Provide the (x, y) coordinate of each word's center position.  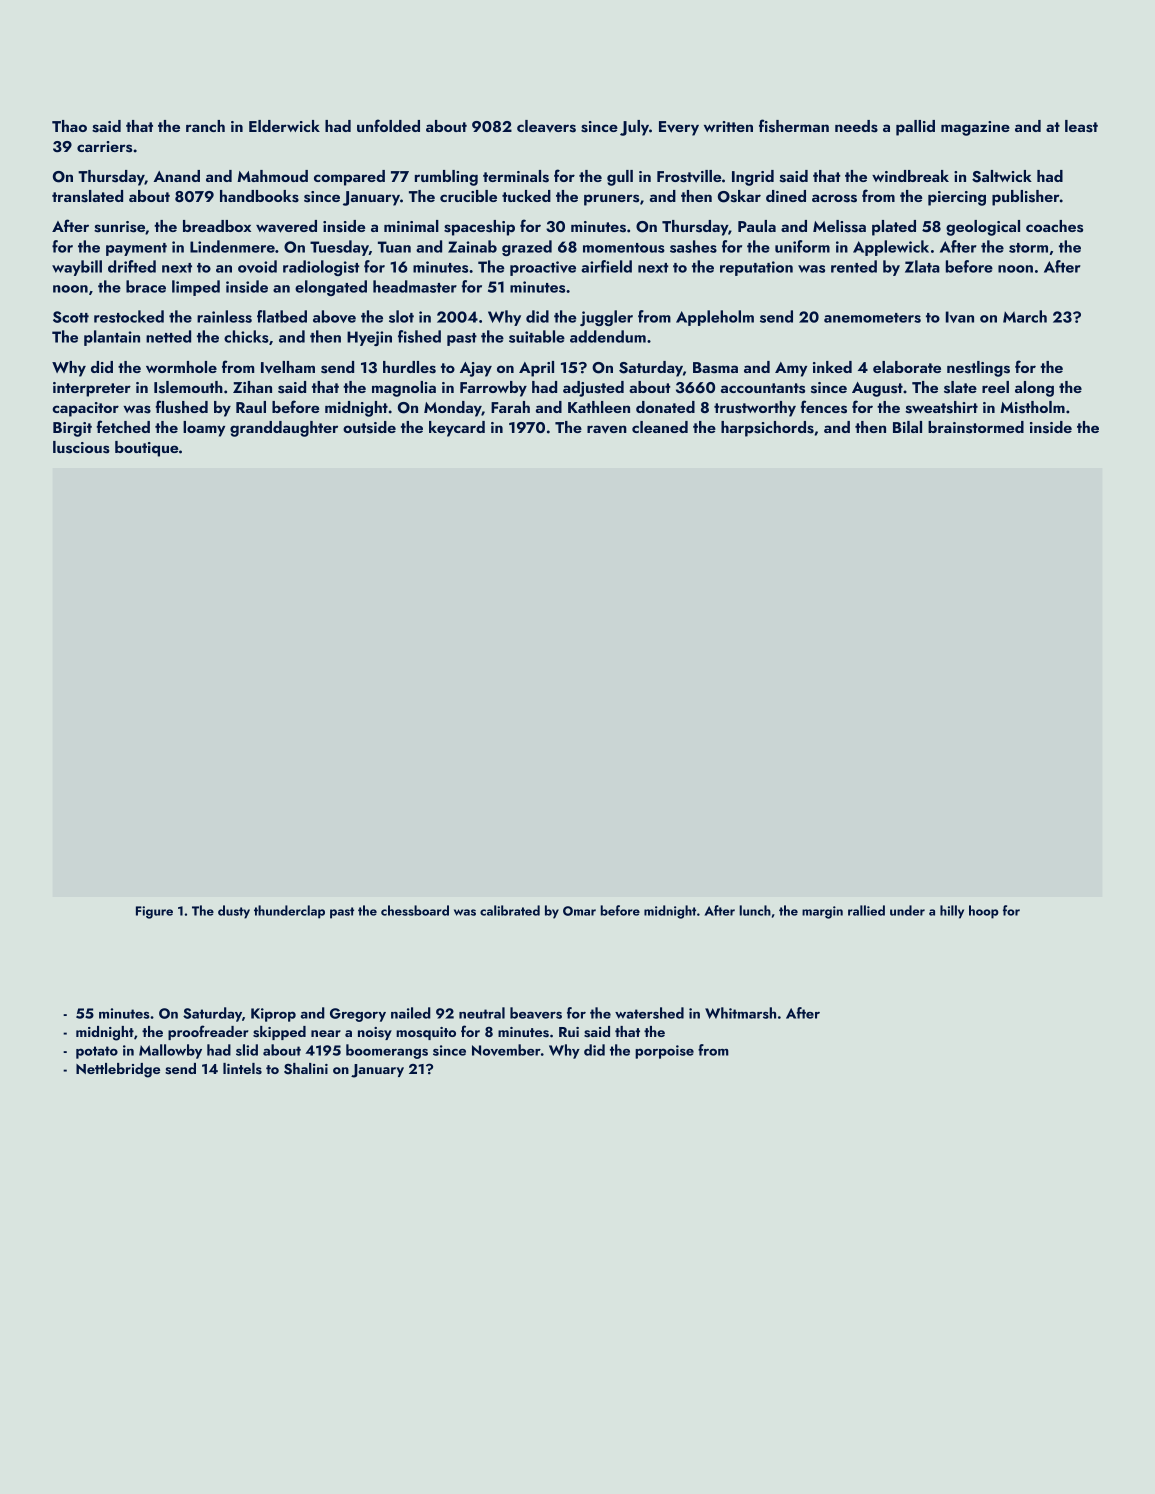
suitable (537, 336)
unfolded (388, 125)
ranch (205, 126)
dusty (234, 912)
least (1081, 126)
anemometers (872, 318)
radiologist (321, 268)
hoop (984, 912)
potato (97, 1052)
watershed (649, 1013)
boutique (146, 449)
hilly (952, 912)
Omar (579, 911)
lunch (755, 910)
